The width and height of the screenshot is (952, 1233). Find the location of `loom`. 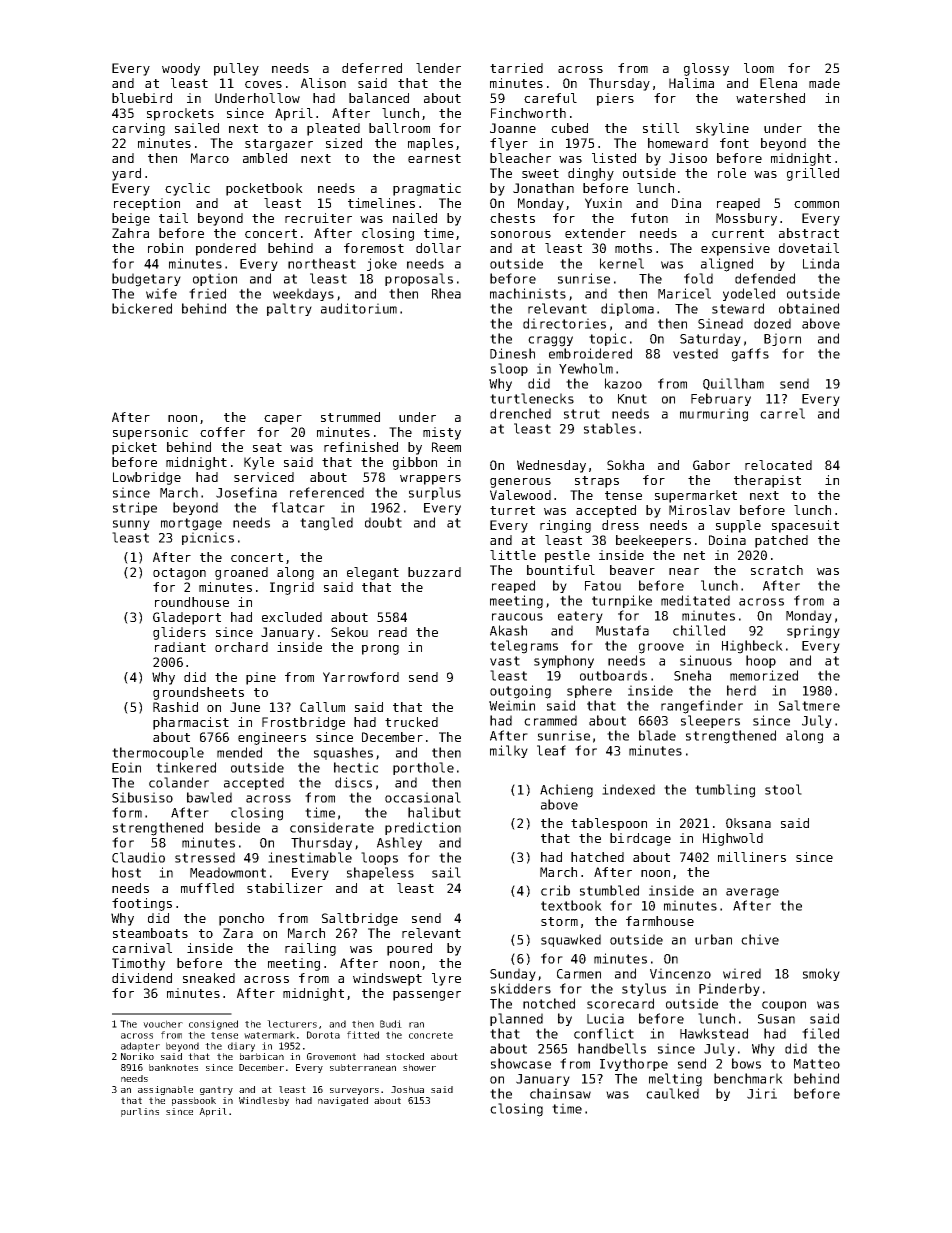

loom is located at coordinates (759, 68).
